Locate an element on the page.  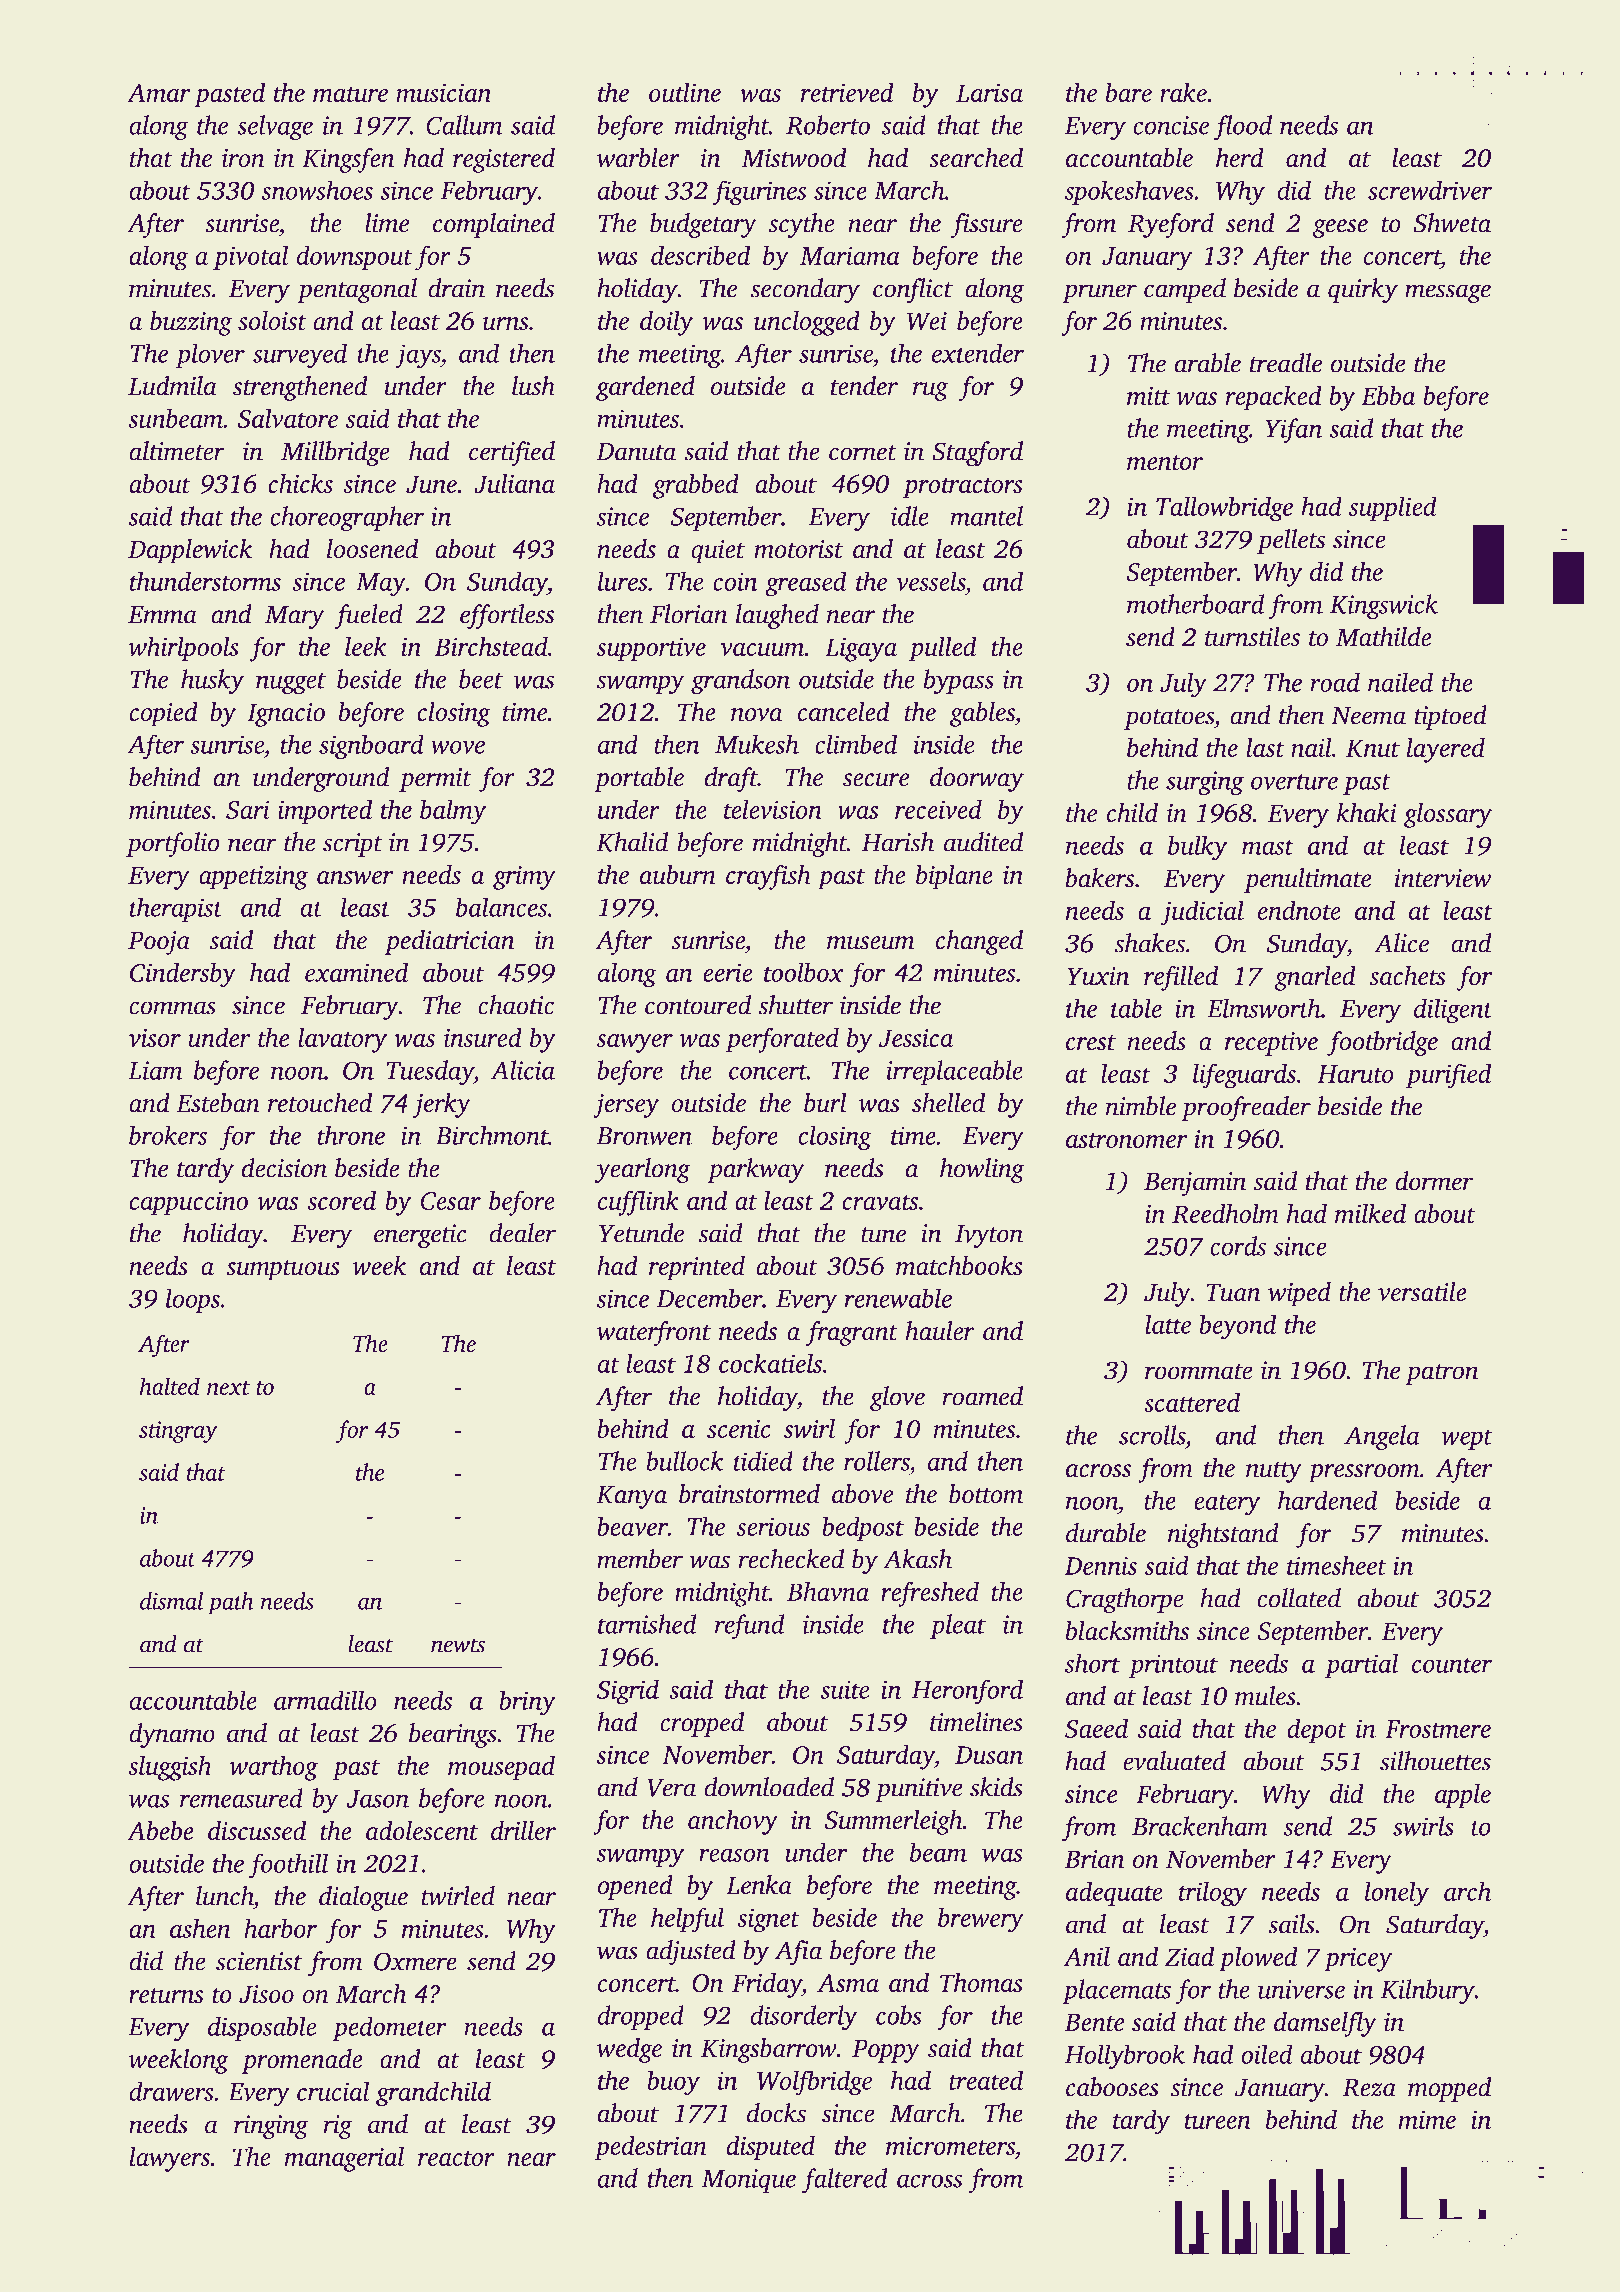
Cragthorpe is located at coordinates (1125, 1601).
